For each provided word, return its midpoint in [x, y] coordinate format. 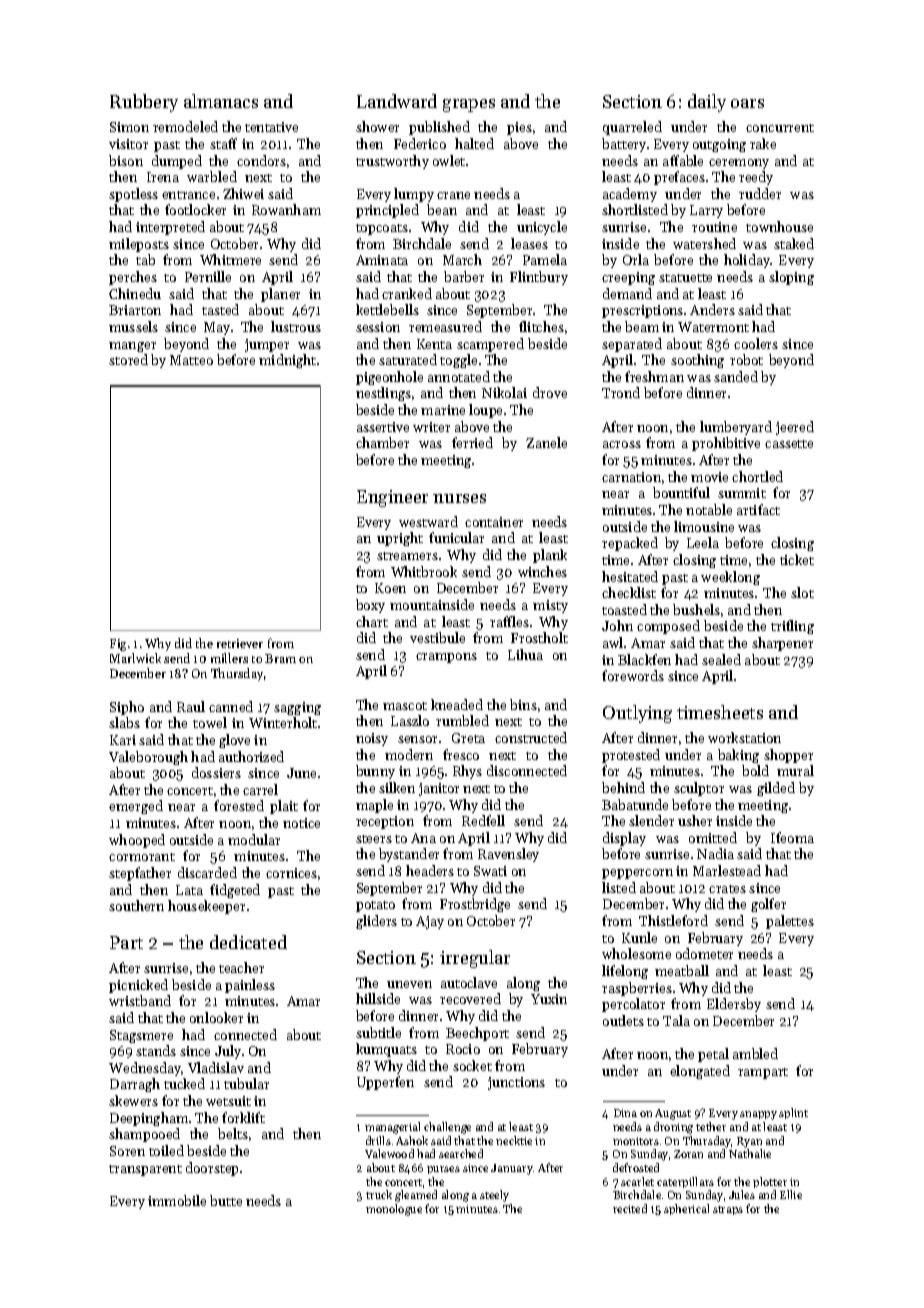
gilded [776, 789]
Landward [397, 101]
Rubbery [144, 103]
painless [250, 986]
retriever [240, 643]
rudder [760, 193]
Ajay [430, 922]
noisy [372, 739]
